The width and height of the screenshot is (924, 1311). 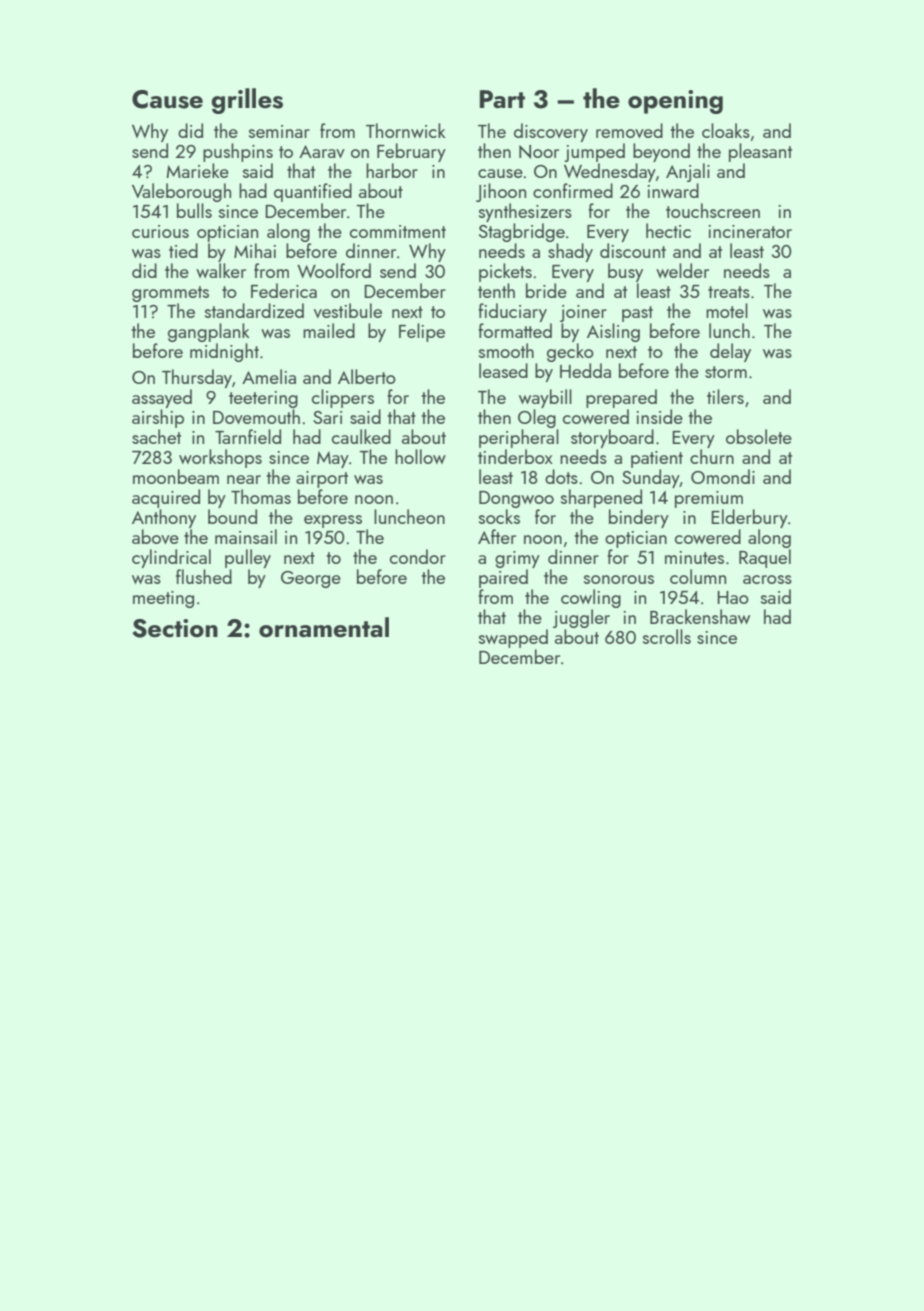 I want to click on Elderbury, so click(x=749, y=518).
